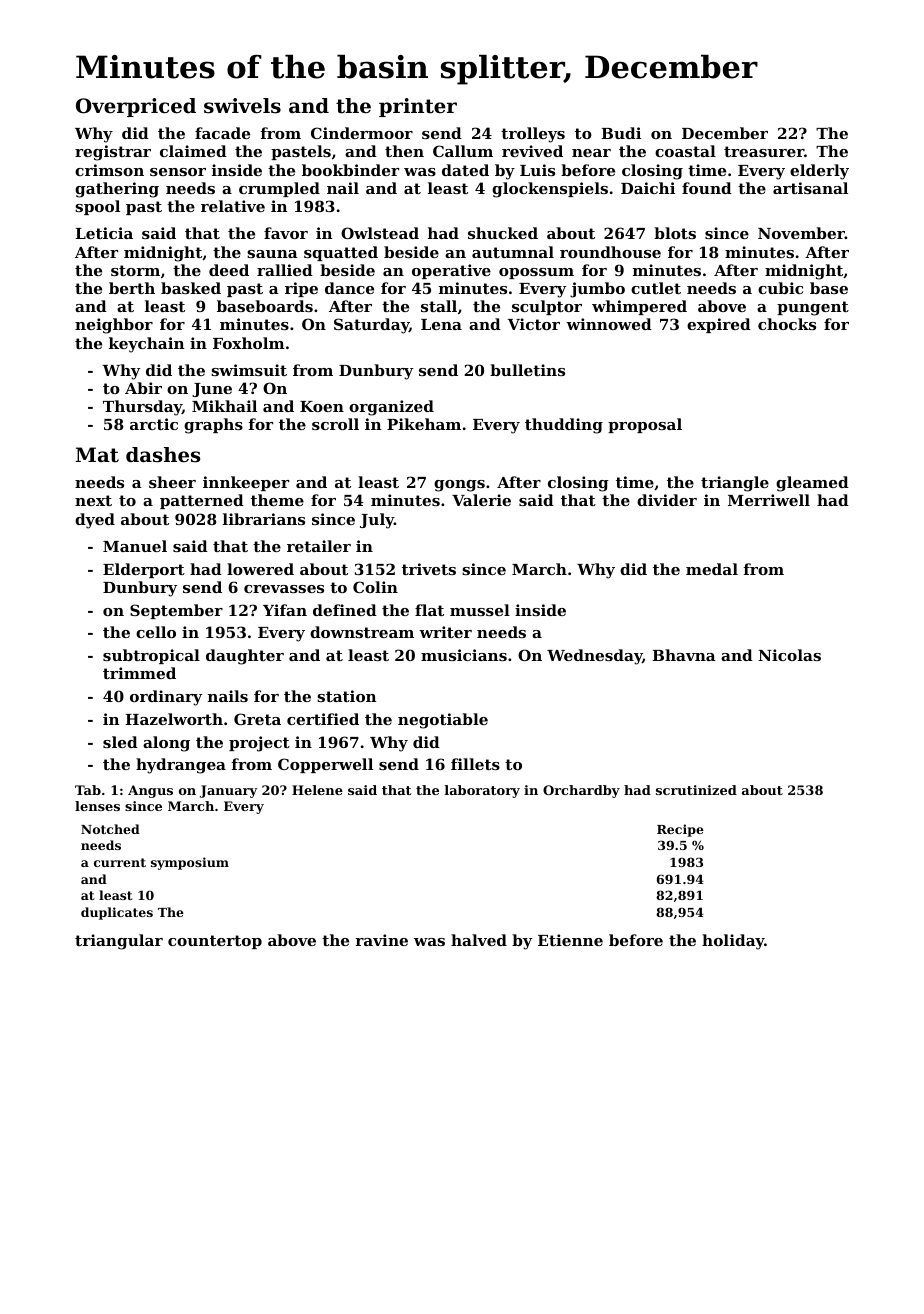  Describe the element at coordinates (550, 190) in the image. I see `glockenspiels` at that location.
